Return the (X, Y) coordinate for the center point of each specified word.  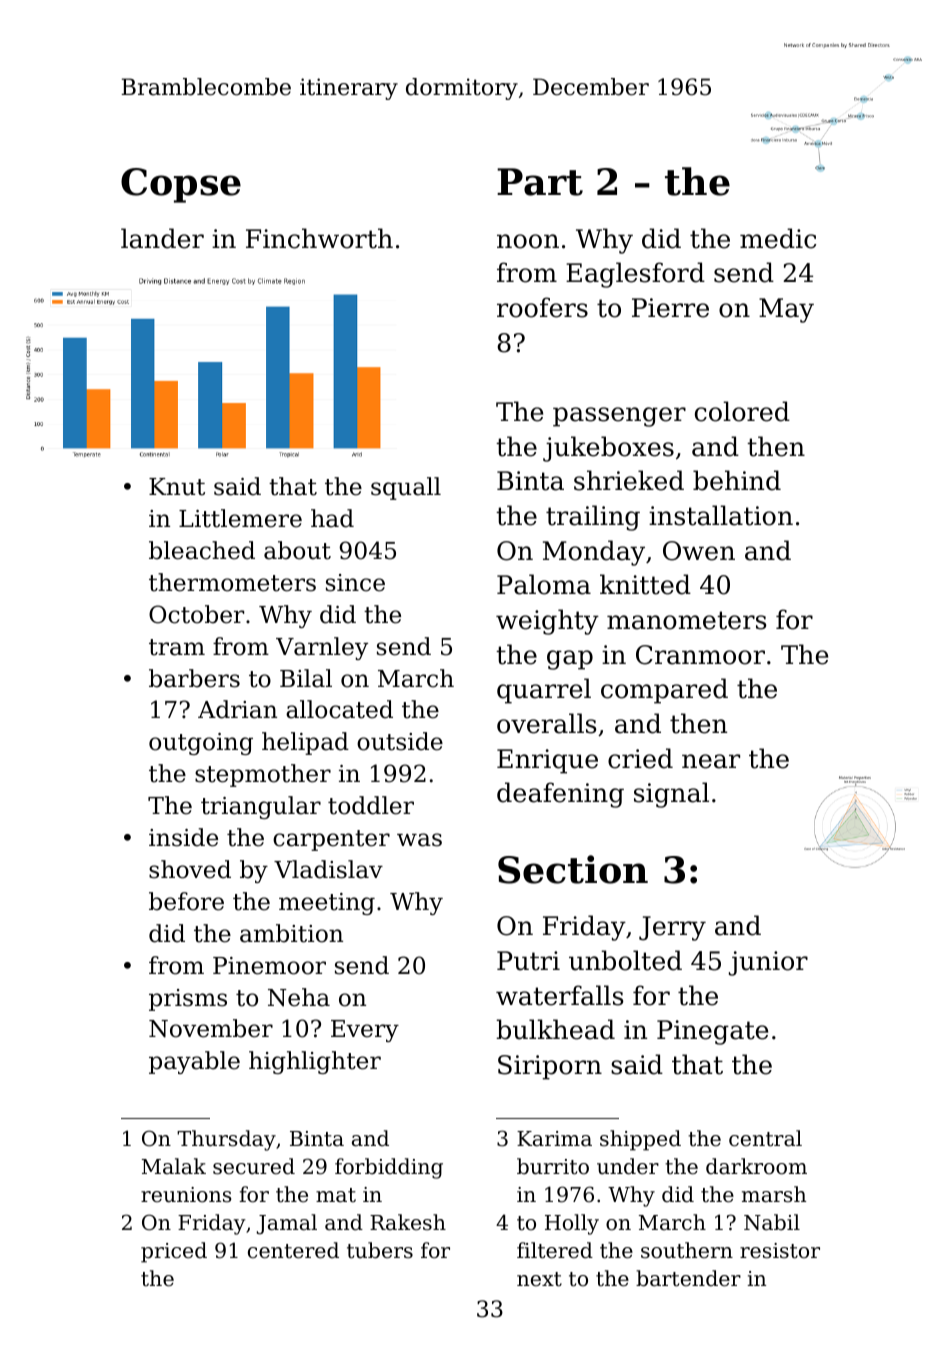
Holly (572, 1224)
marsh (774, 1194)
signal (671, 795)
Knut (177, 487)
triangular (261, 807)
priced (174, 1252)
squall (406, 488)
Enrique (547, 761)
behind (737, 480)
